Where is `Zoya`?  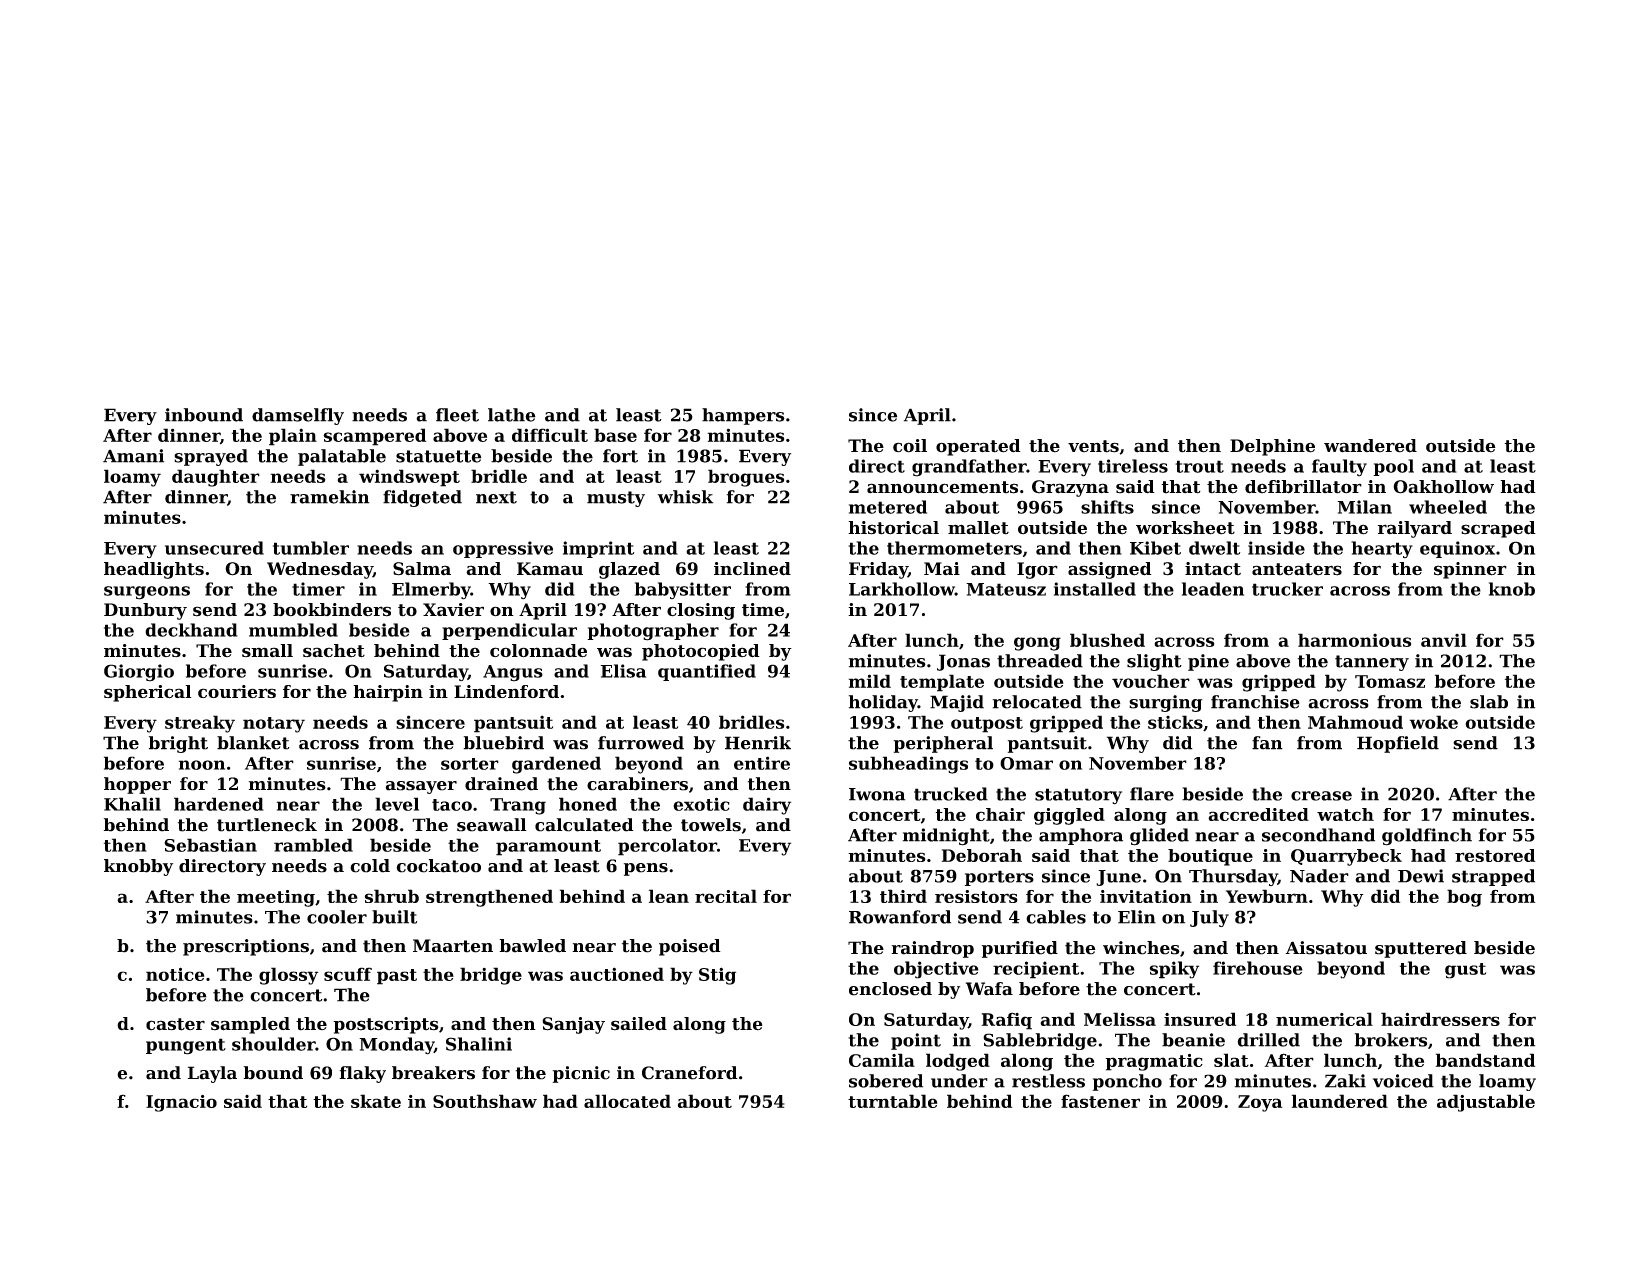
Zoya is located at coordinates (1260, 1103).
